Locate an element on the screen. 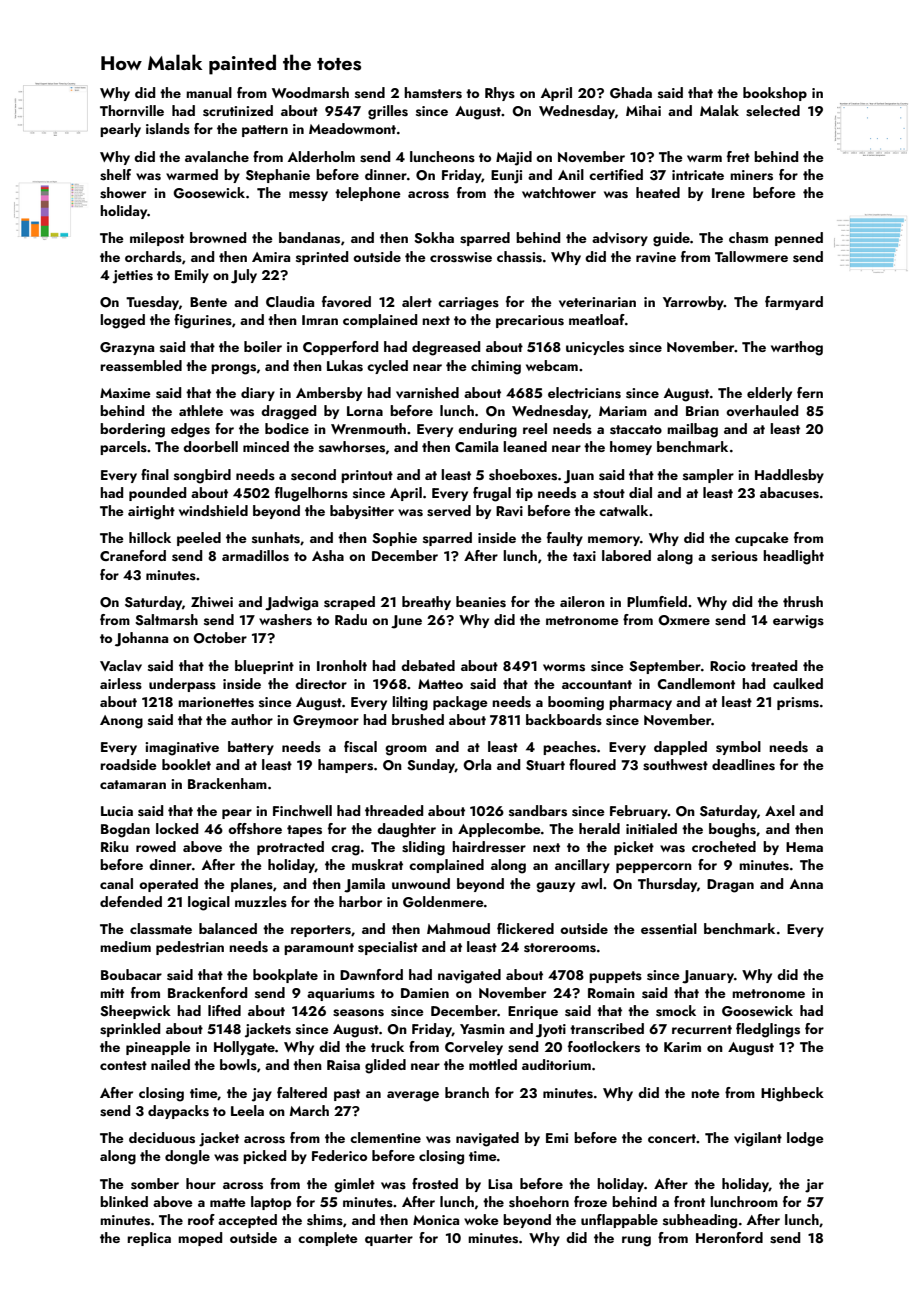  bodice is located at coordinates (287, 428).
